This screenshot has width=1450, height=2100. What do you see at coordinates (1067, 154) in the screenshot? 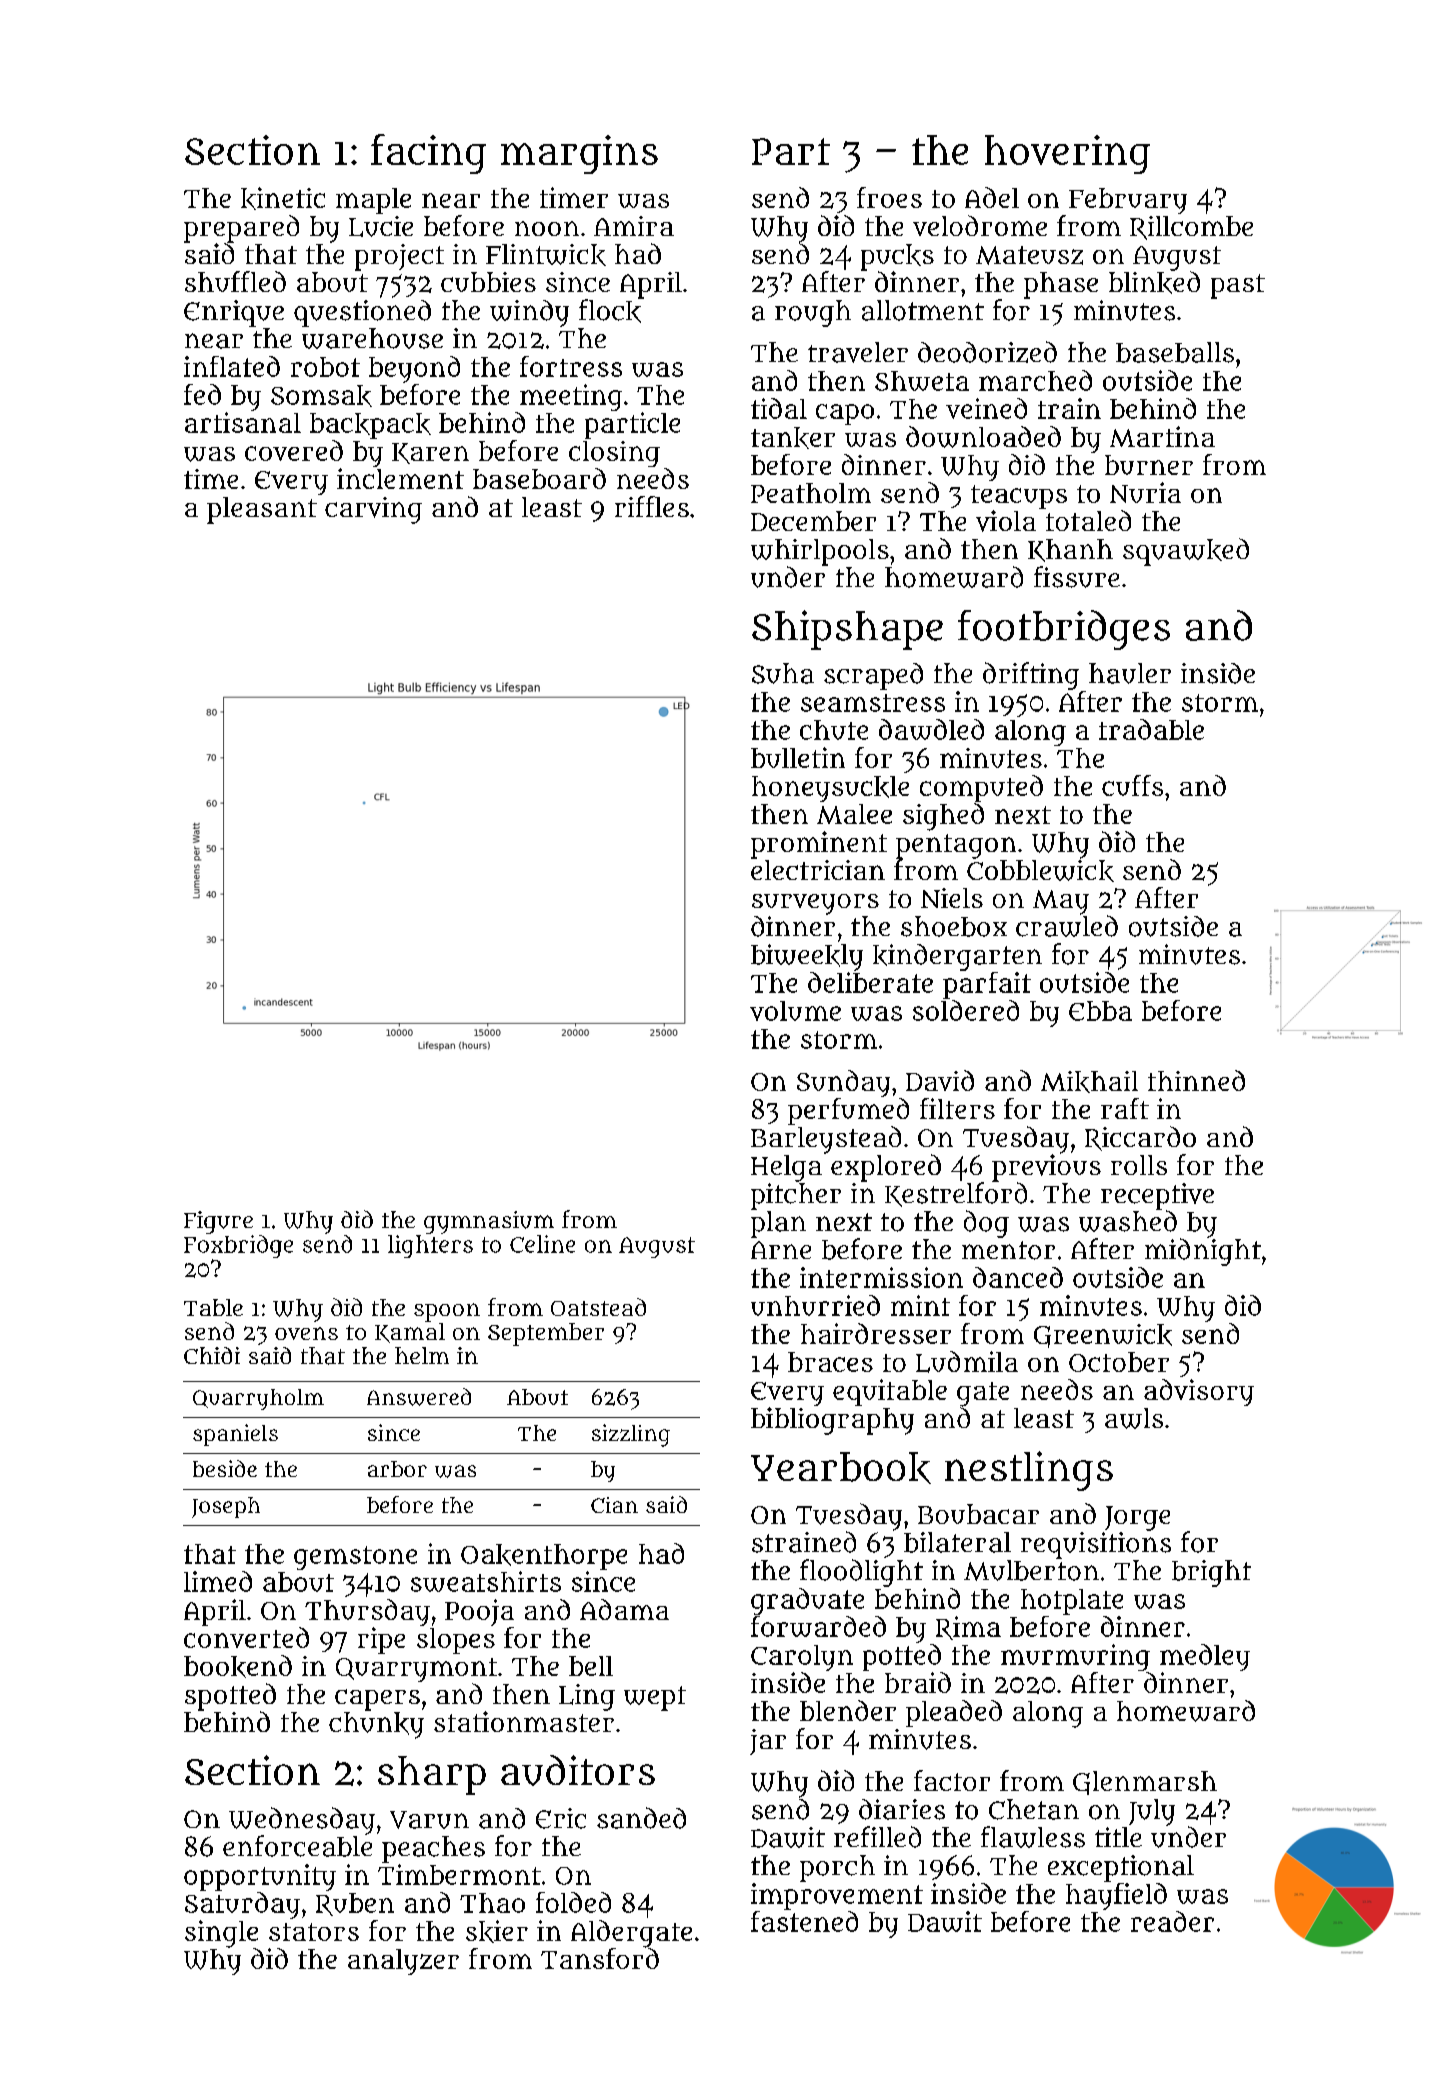
I see `hovering` at bounding box center [1067, 154].
